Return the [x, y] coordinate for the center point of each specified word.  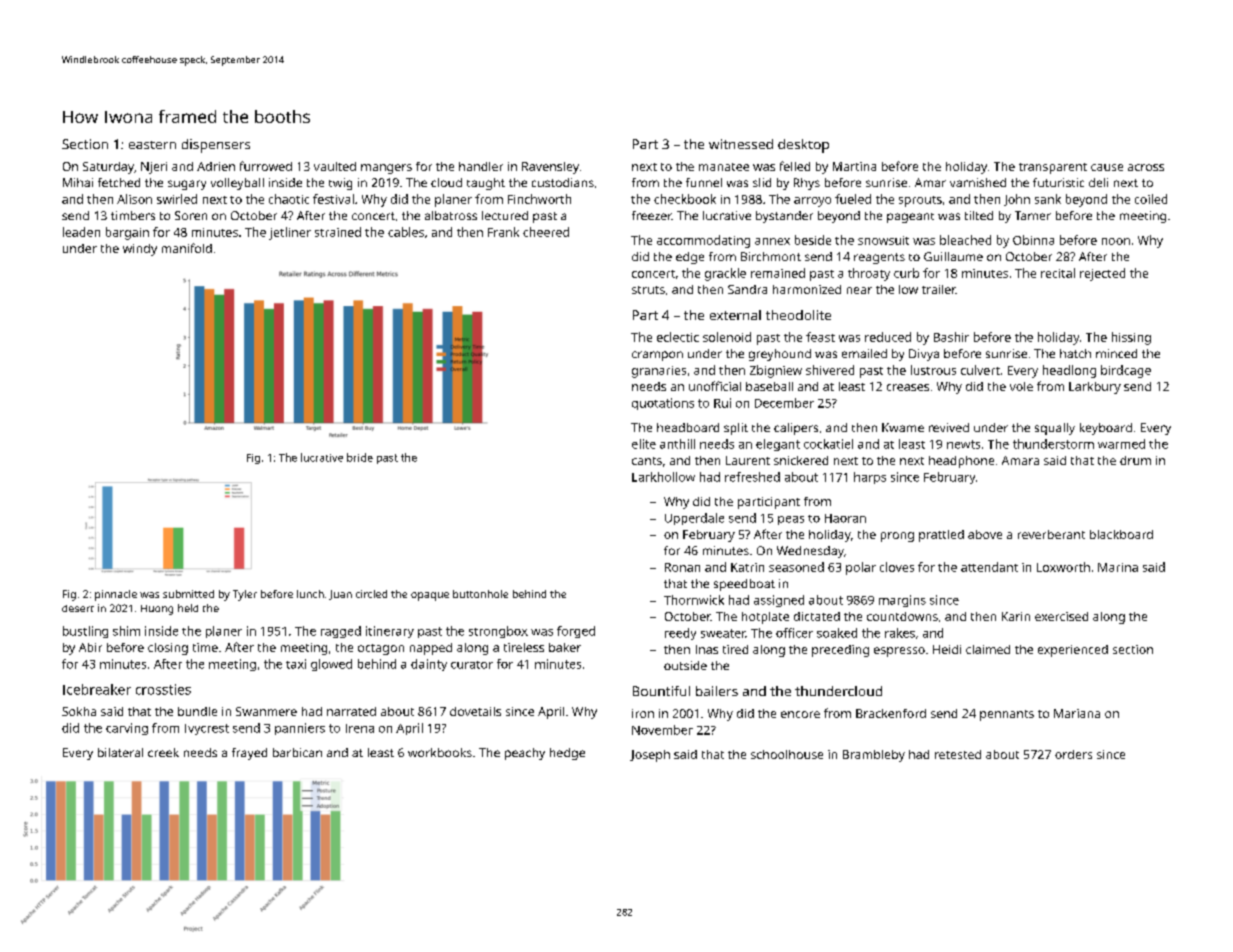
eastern [152, 145]
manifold [187, 248]
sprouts [920, 201]
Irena [360, 728]
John [1017, 200]
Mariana [1077, 713]
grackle [725, 274]
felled [795, 166]
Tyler [245, 595]
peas [791, 520]
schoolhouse [787, 754]
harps [870, 478]
